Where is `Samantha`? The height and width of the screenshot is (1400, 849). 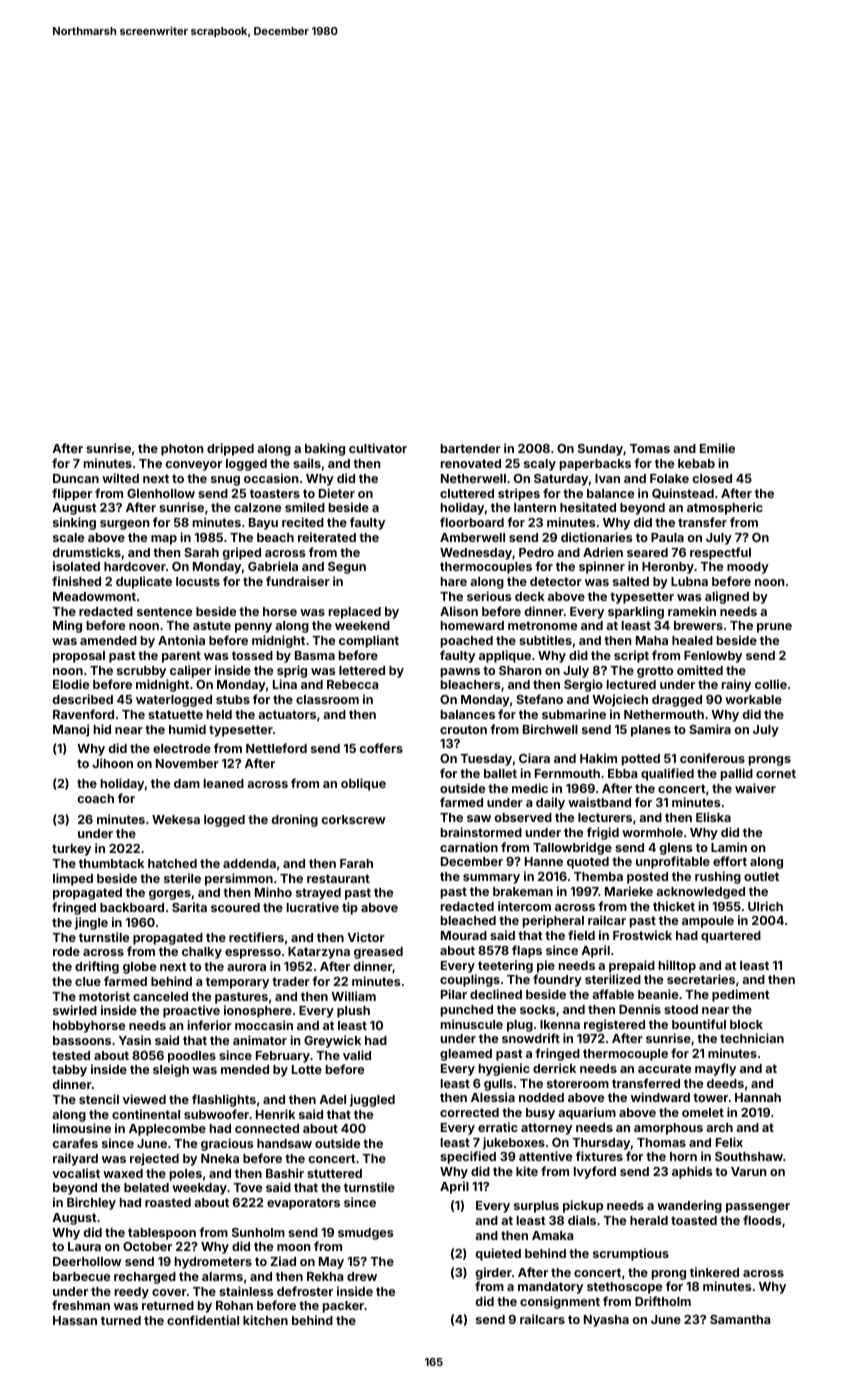
Samantha is located at coordinates (740, 1319).
